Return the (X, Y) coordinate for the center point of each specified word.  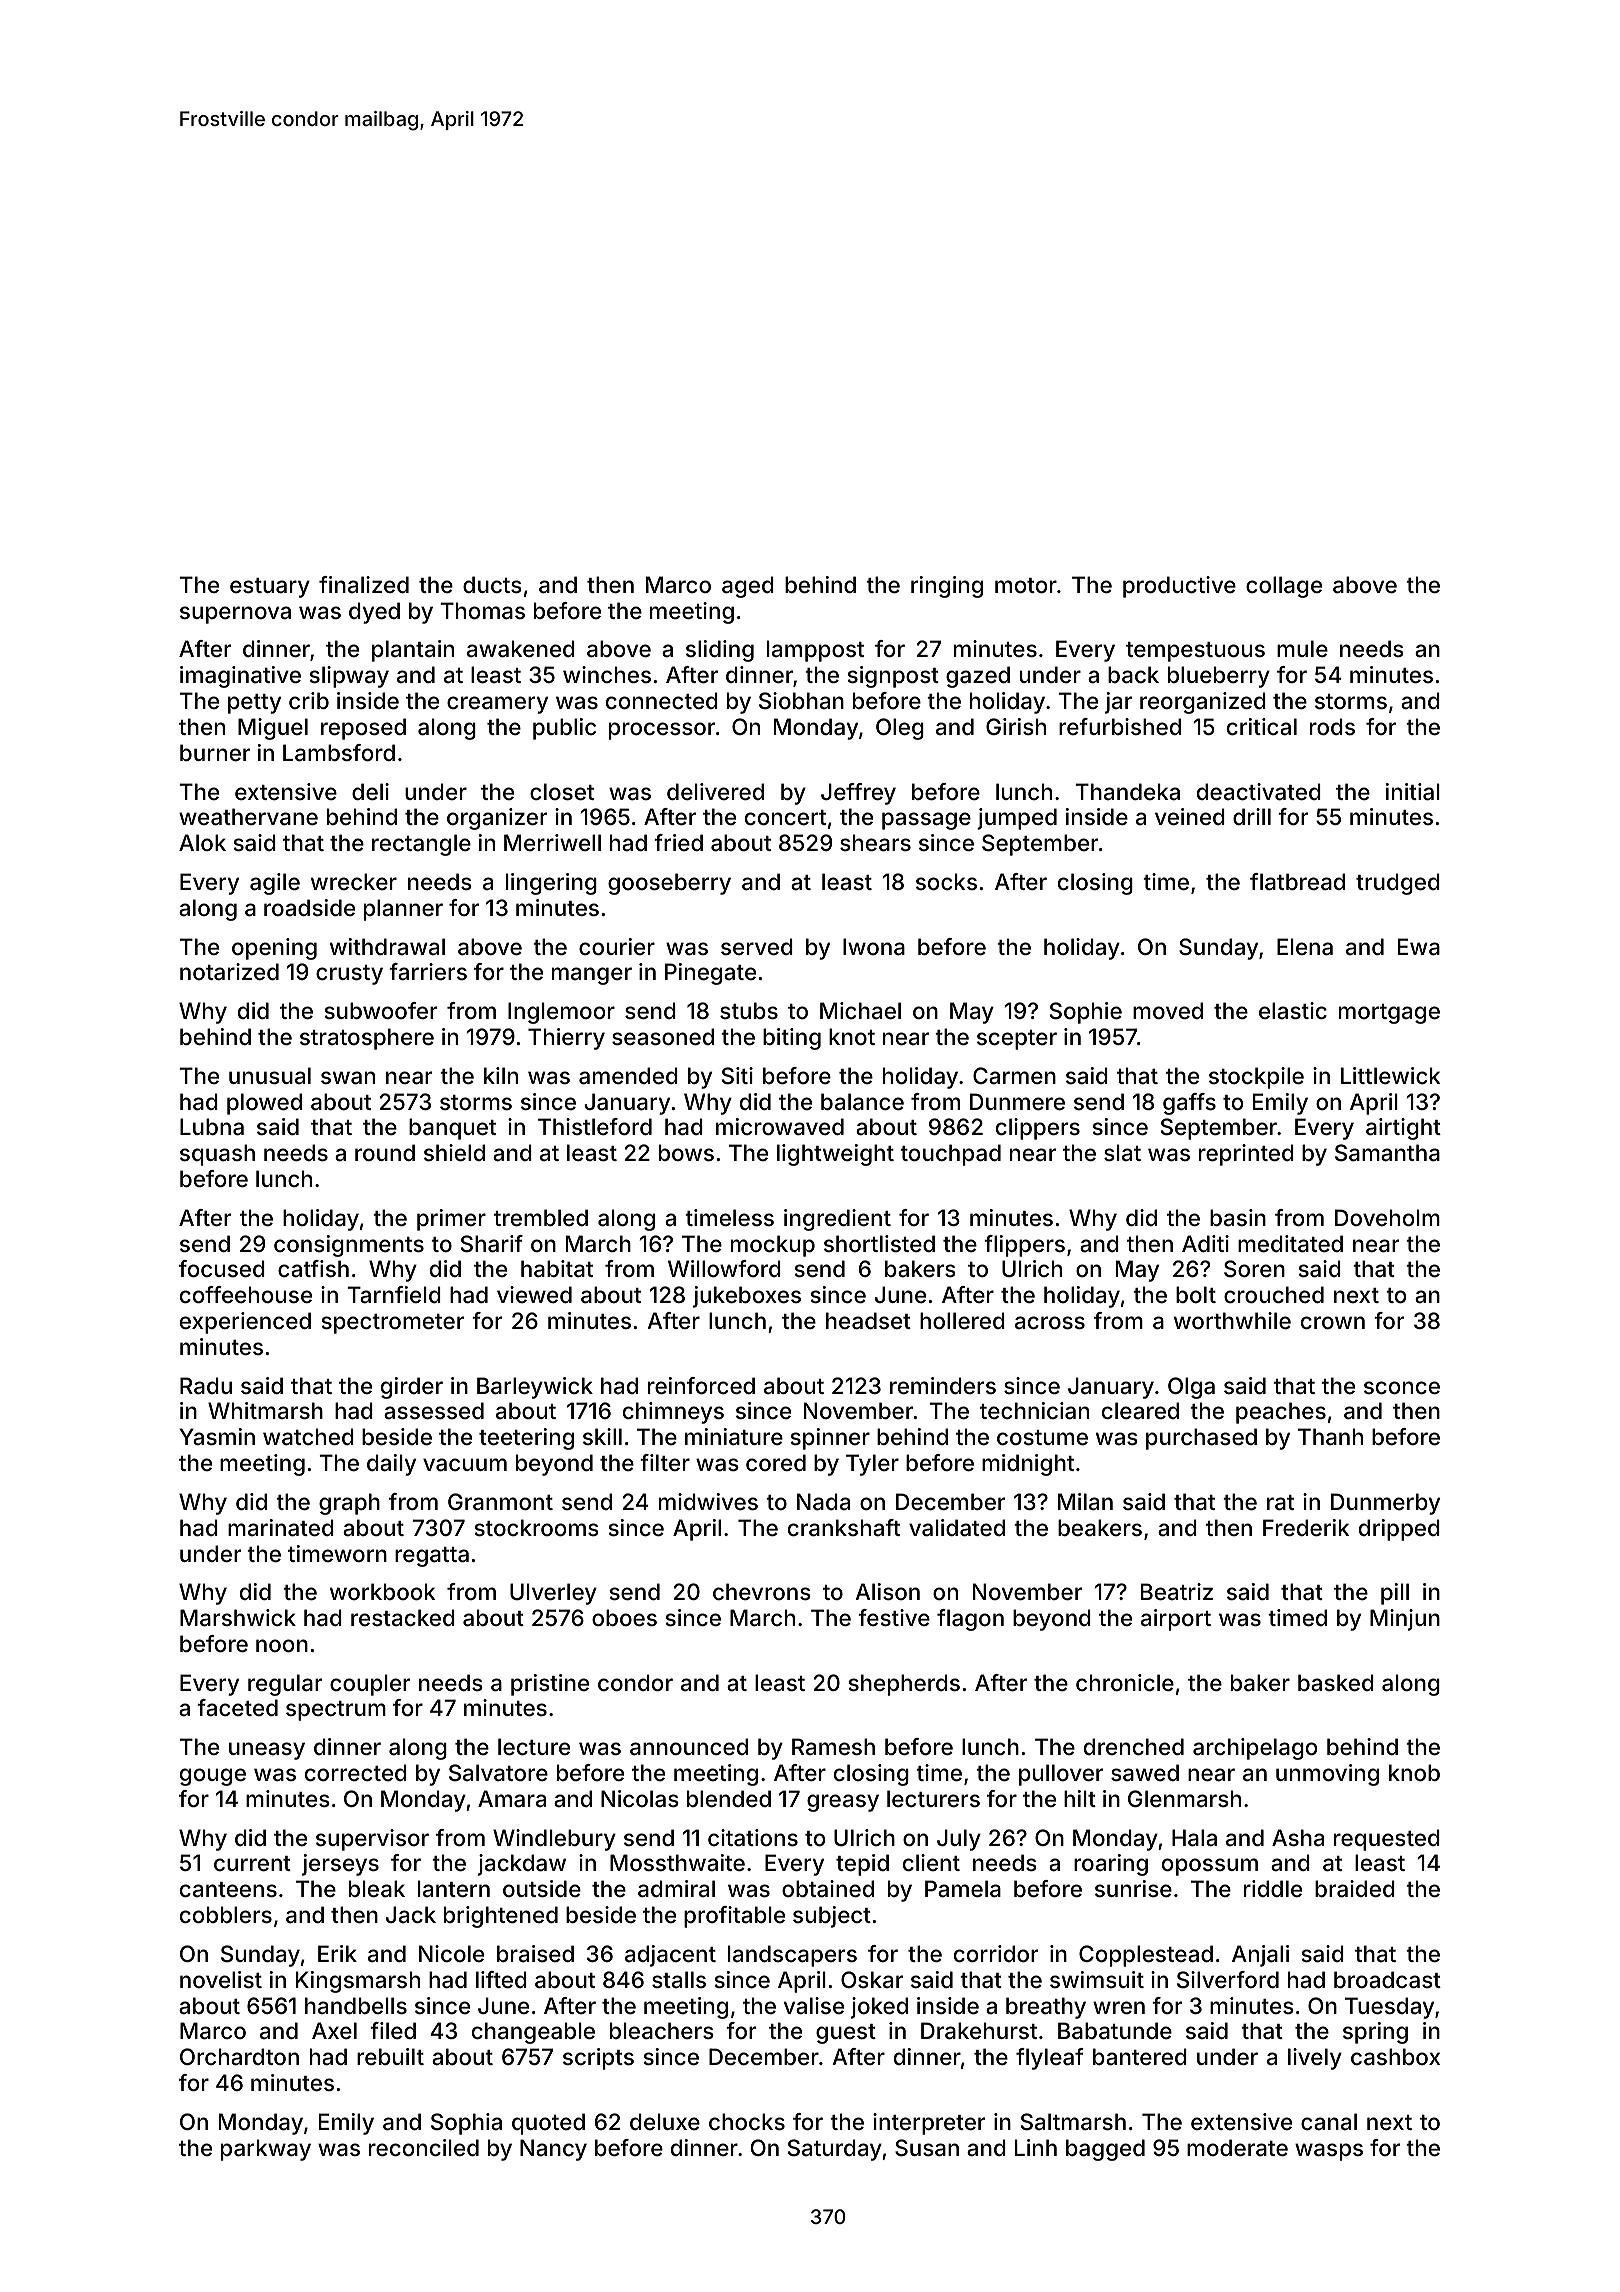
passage (926, 821)
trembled (541, 1217)
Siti (737, 1076)
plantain (413, 651)
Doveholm (1387, 1217)
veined (1190, 816)
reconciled (424, 2147)
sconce (1402, 1387)
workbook (382, 1591)
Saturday (835, 2150)
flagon (970, 1620)
